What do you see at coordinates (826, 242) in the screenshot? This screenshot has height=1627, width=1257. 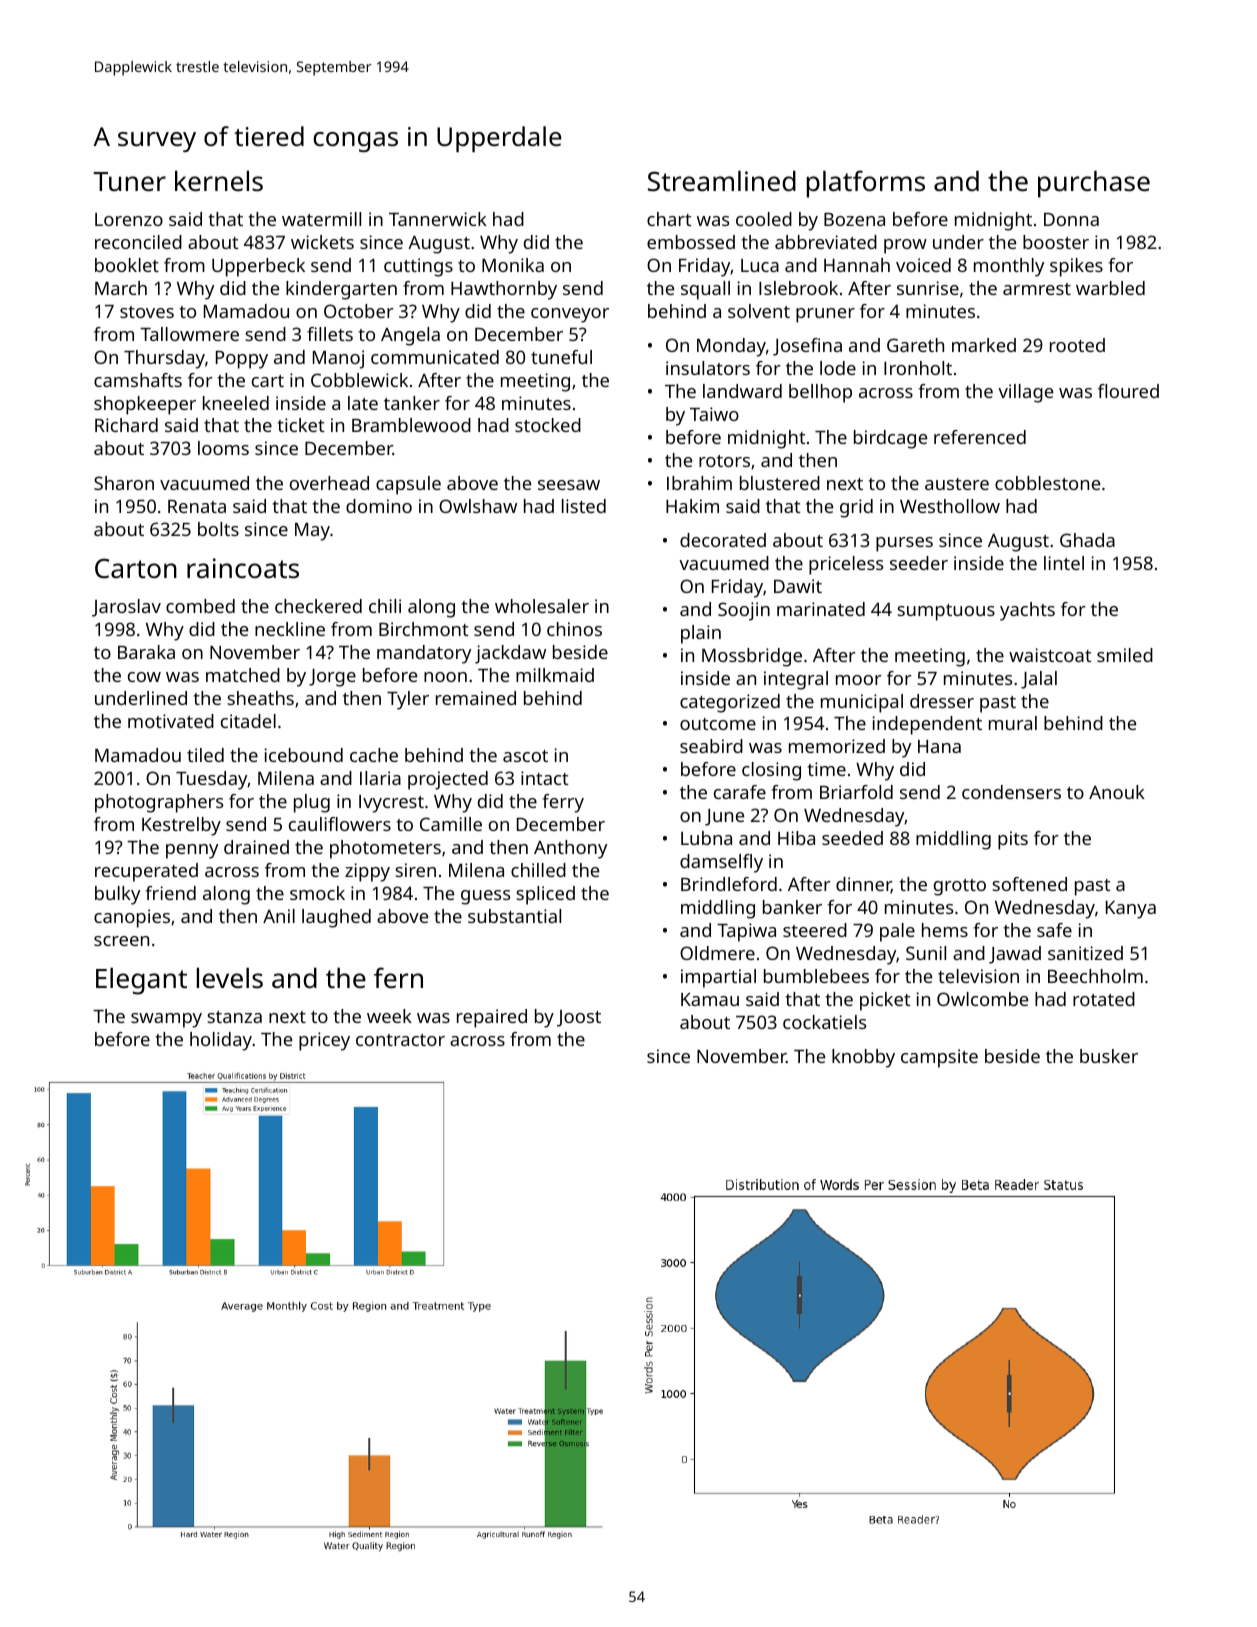 I see `abbreviated` at bounding box center [826, 242].
